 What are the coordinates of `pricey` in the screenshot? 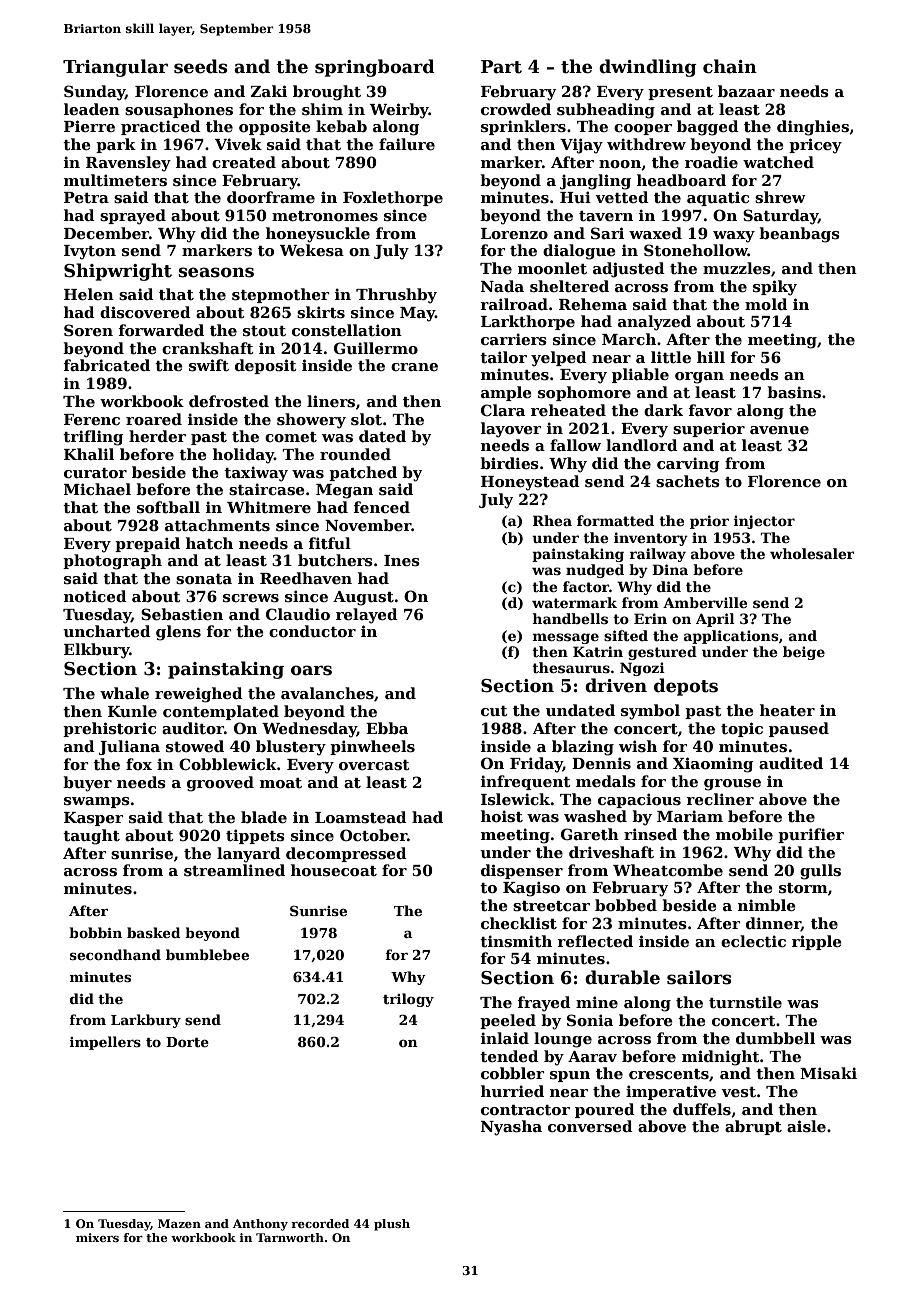 It's located at (815, 146).
